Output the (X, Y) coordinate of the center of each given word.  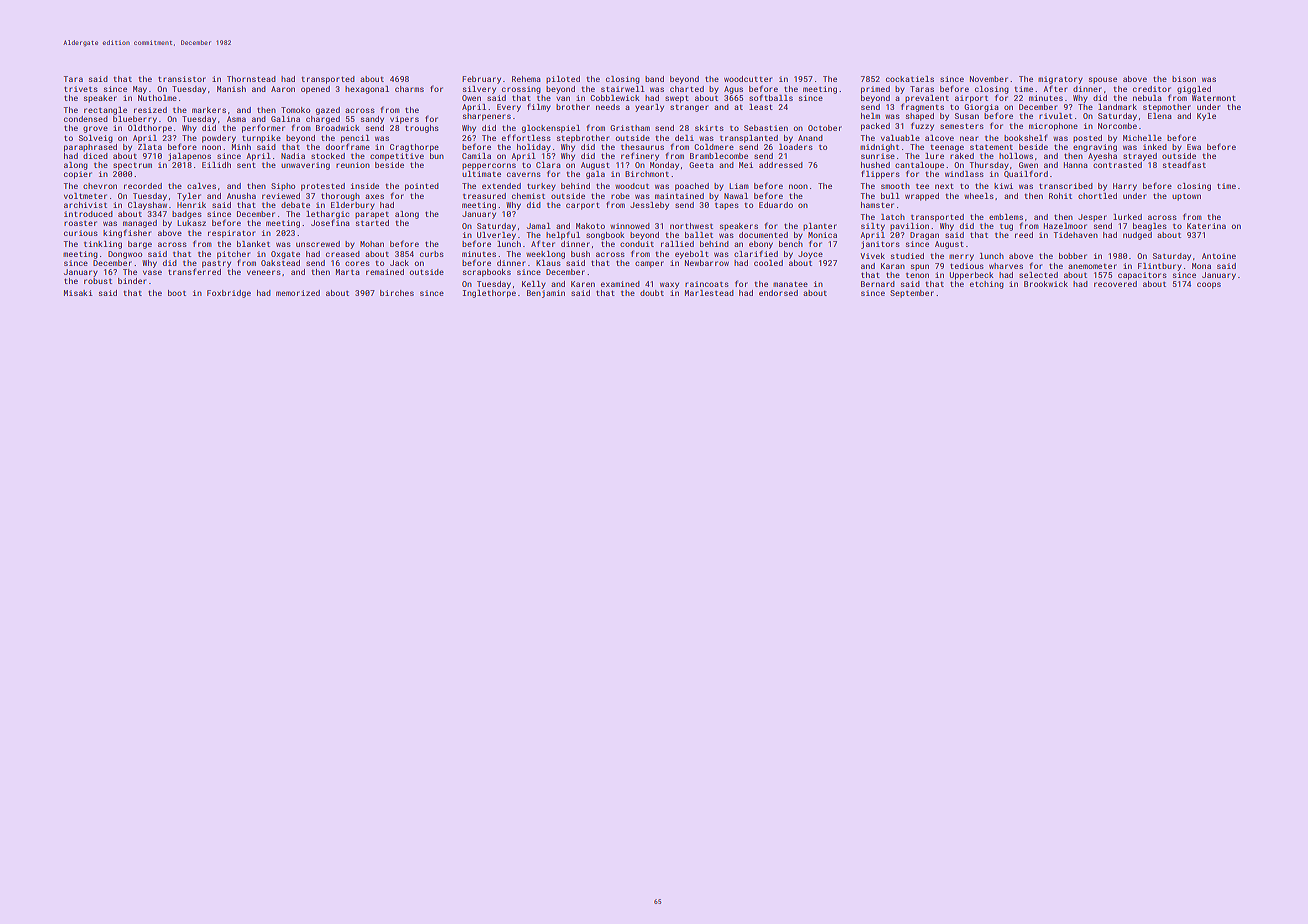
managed (140, 224)
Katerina (1206, 226)
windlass (964, 174)
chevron (100, 186)
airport (971, 99)
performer (263, 128)
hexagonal (367, 90)
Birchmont (647, 174)
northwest (691, 226)
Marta (348, 272)
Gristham (630, 128)
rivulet (1055, 116)
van (563, 98)
